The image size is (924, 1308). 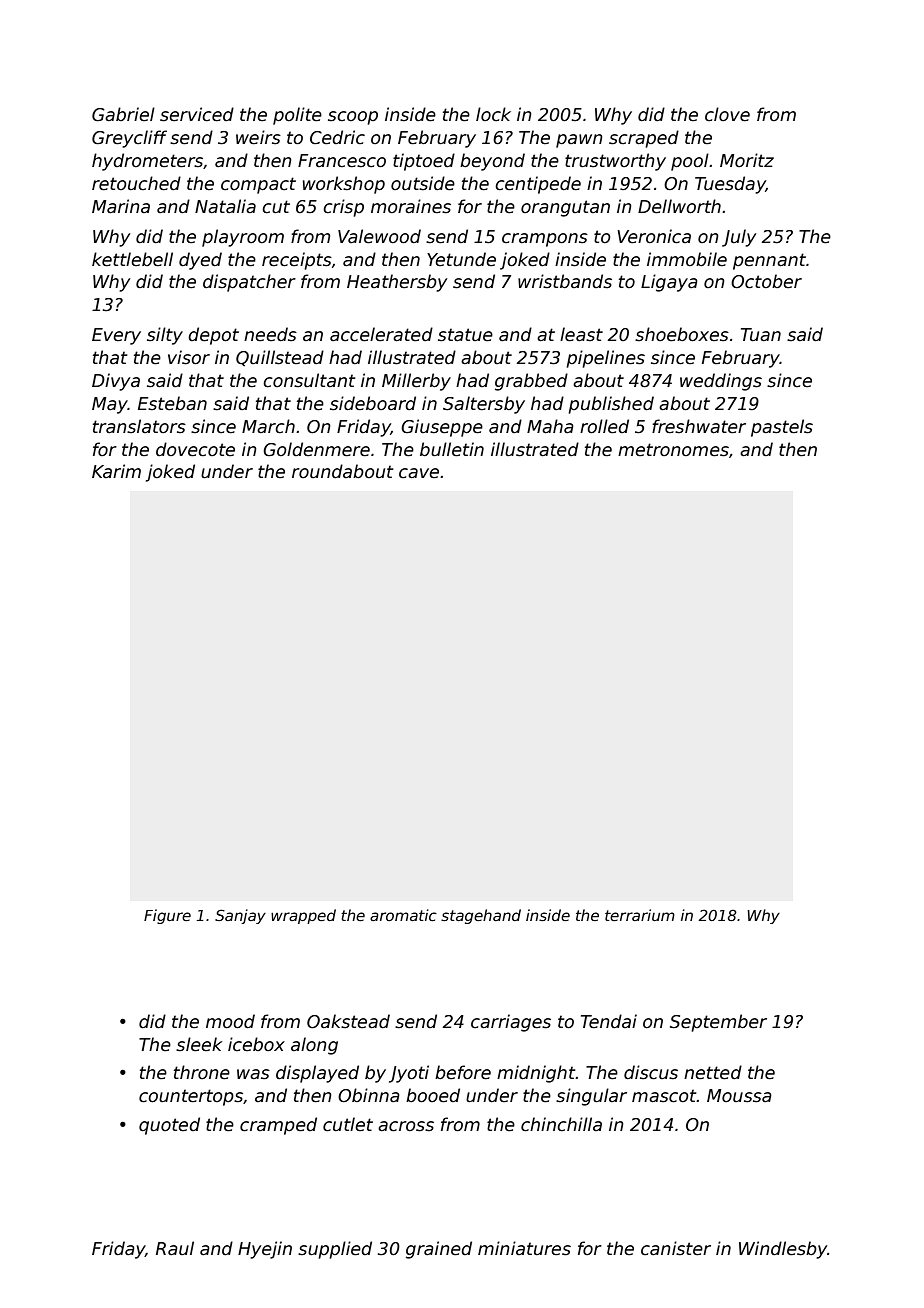 What do you see at coordinates (493, 114) in the screenshot?
I see `lock` at bounding box center [493, 114].
